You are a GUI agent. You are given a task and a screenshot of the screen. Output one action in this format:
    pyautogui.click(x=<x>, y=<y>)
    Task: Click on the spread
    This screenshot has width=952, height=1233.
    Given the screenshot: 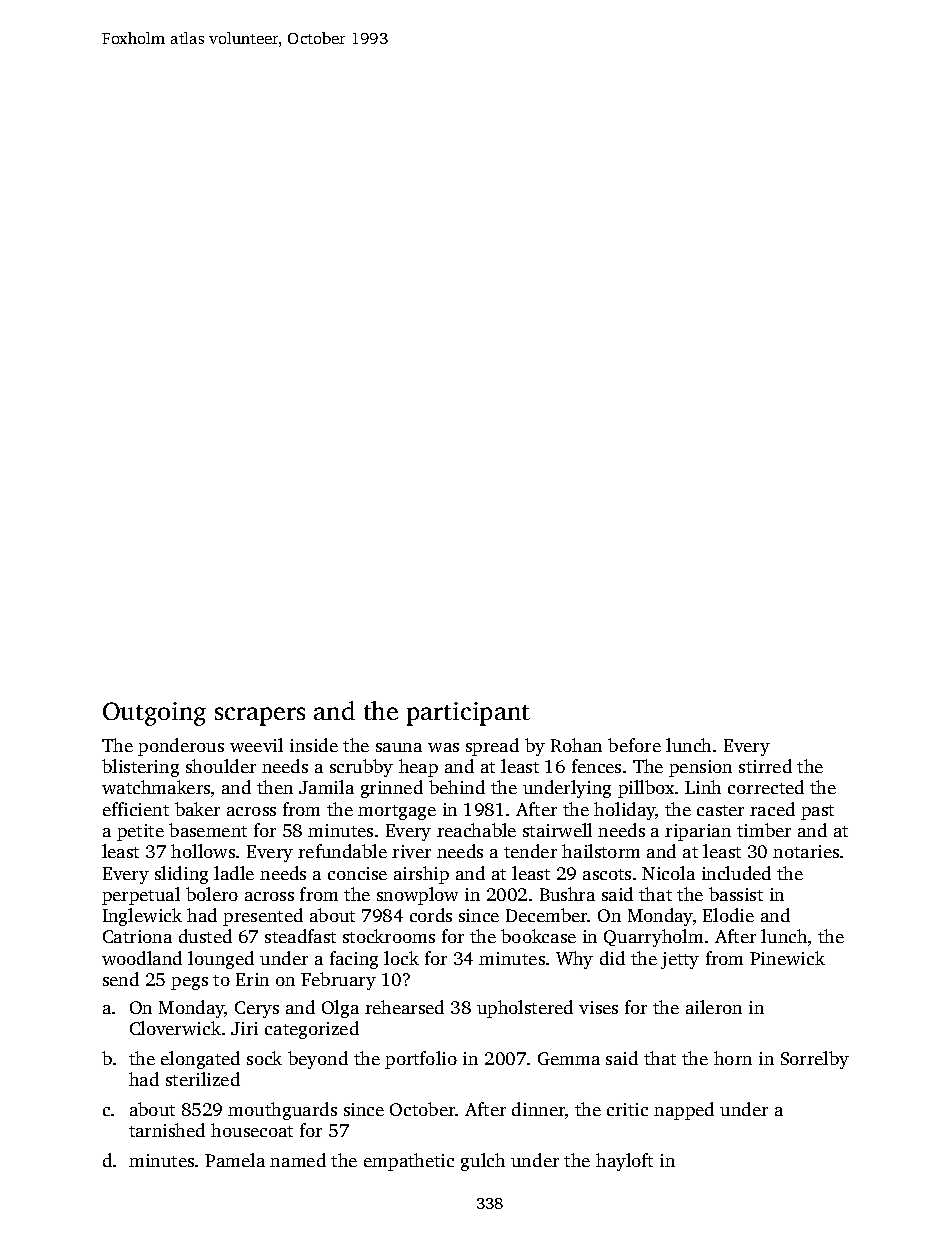 What is the action you would take?
    pyautogui.click(x=492, y=747)
